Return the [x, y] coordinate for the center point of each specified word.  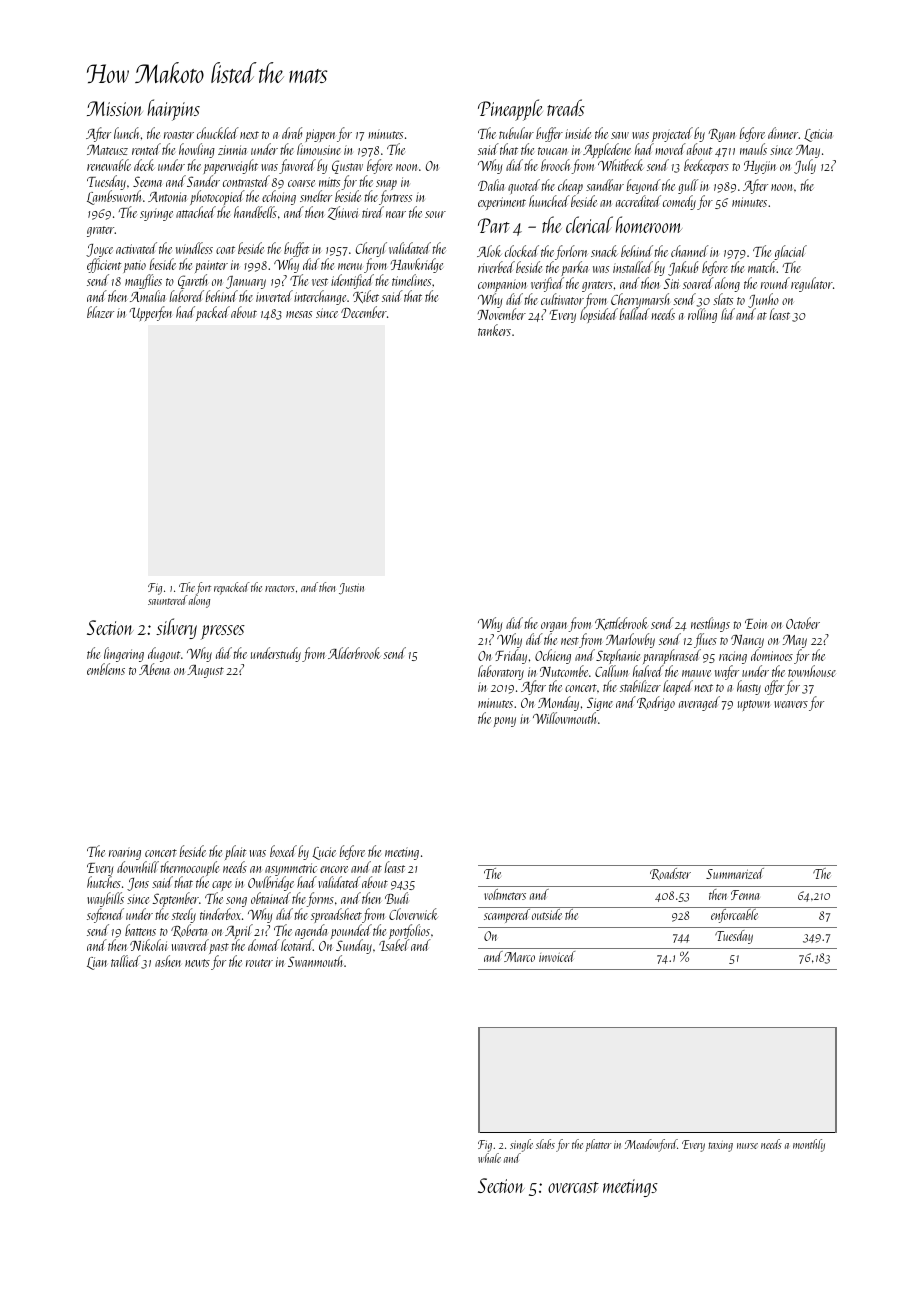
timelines [411, 280]
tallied [126, 961]
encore [334, 869]
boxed [283, 851]
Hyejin [760, 167]
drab [292, 133]
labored [187, 296]
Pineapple [510, 110]
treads [566, 107]
